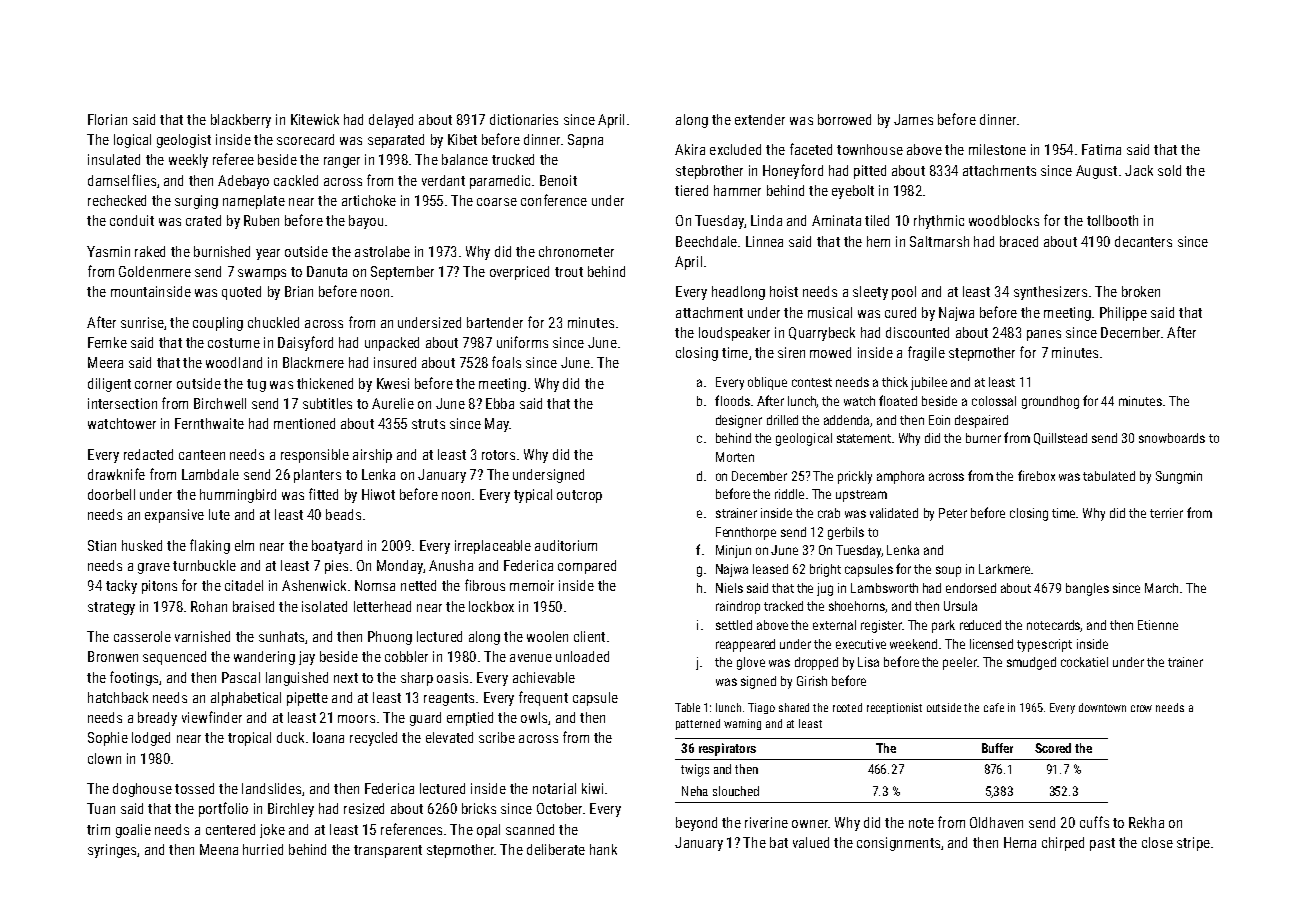  What do you see at coordinates (1101, 149) in the document?
I see `Fatima` at bounding box center [1101, 149].
